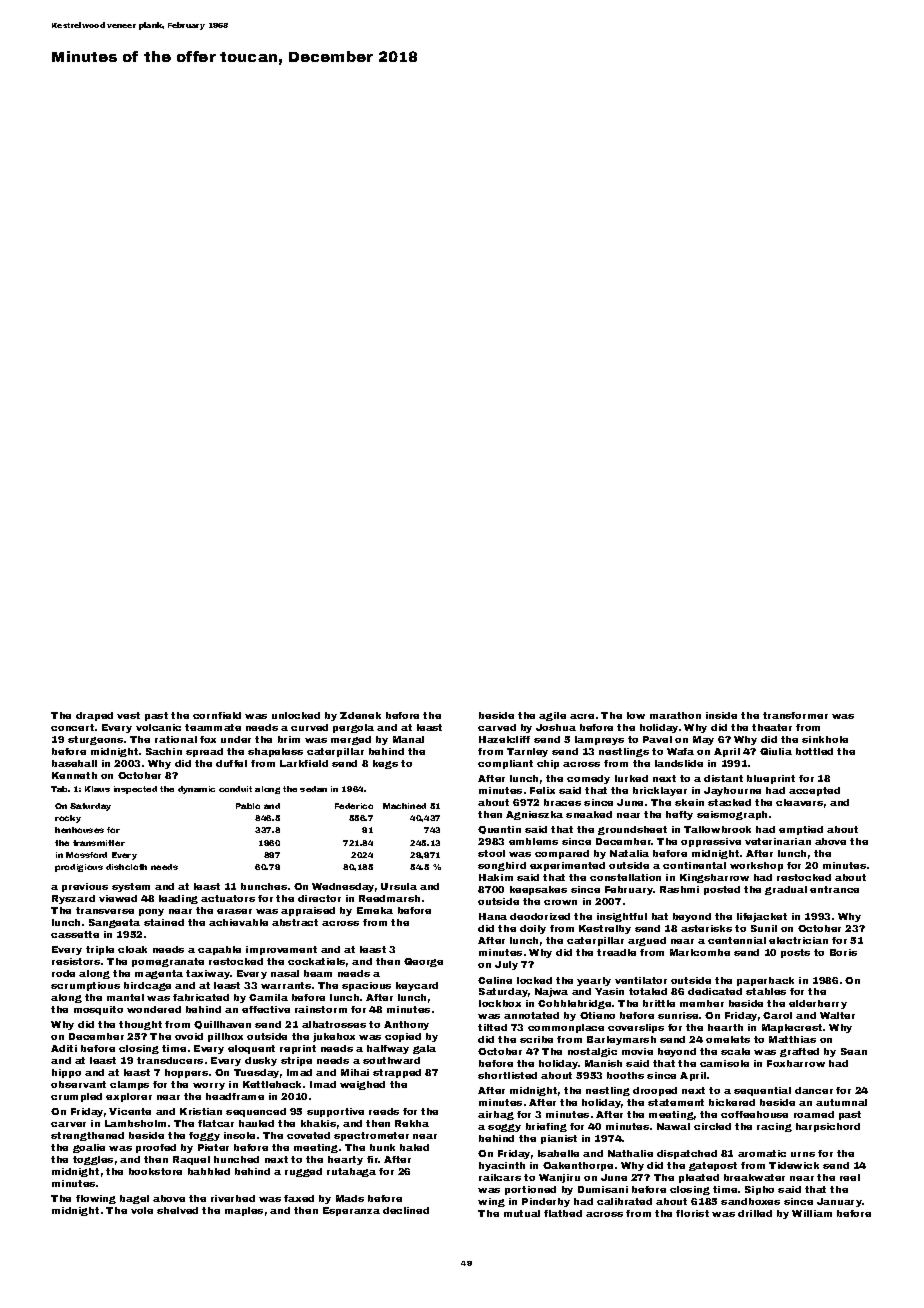  What do you see at coordinates (533, 929) in the screenshot?
I see `doily` at bounding box center [533, 929].
